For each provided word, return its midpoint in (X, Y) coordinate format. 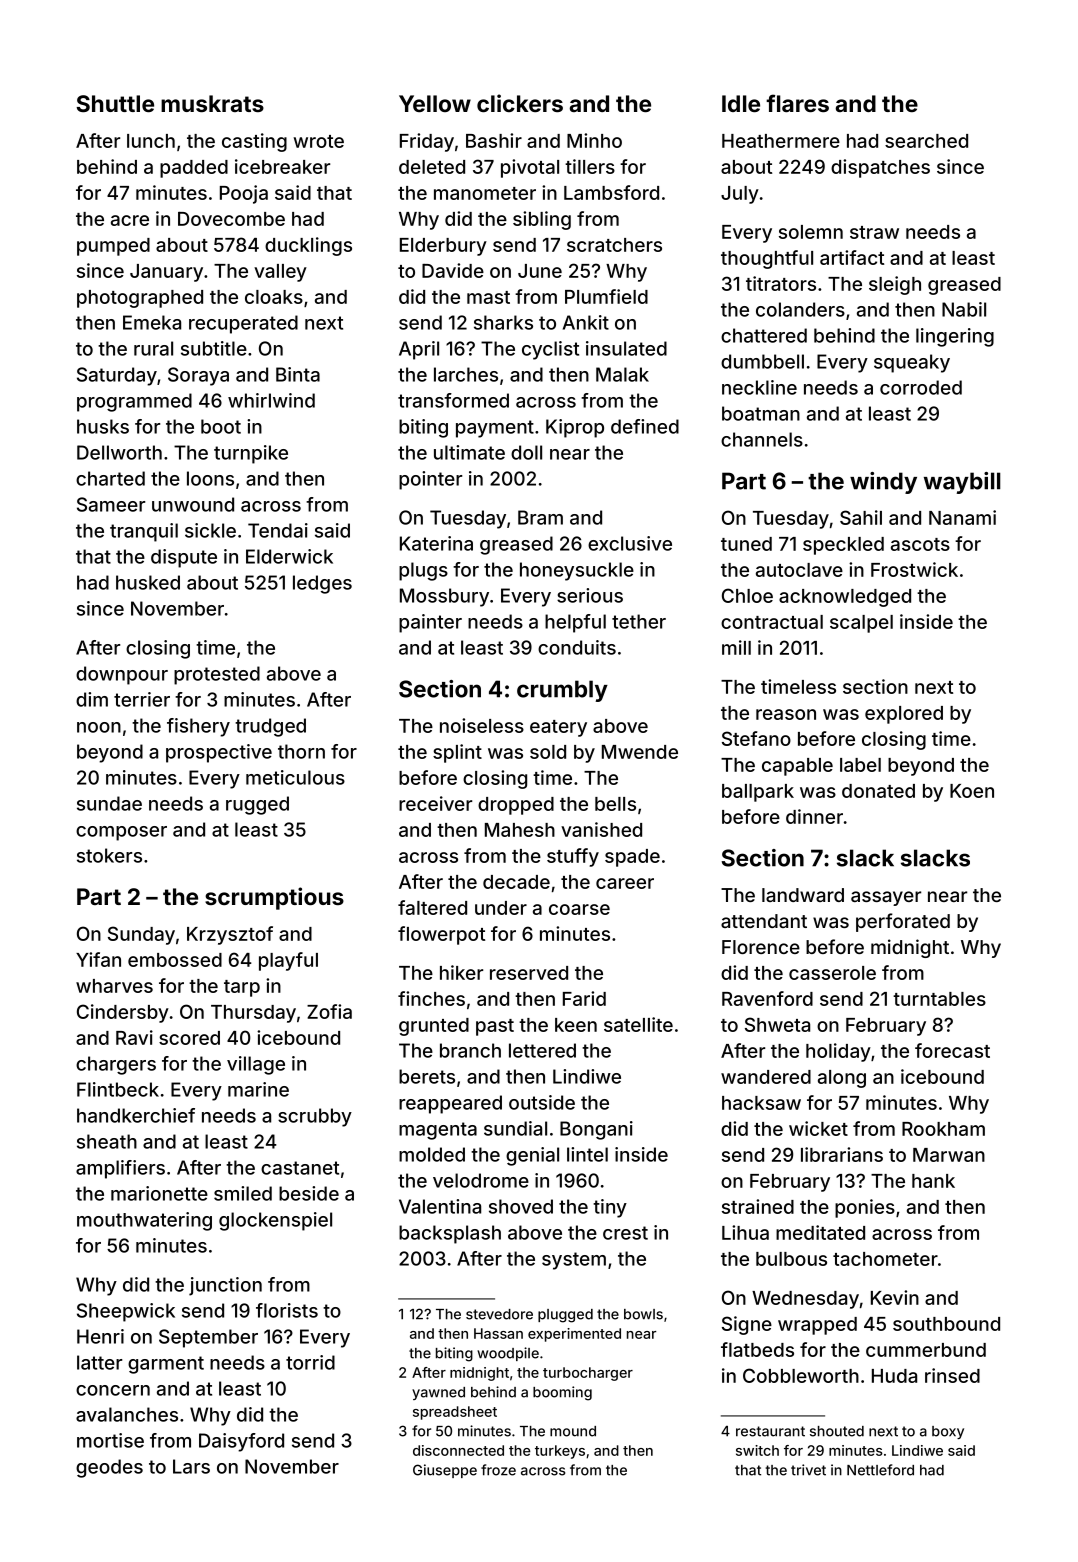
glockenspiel (275, 1221)
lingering (955, 337)
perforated (903, 922)
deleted (432, 167)
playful (288, 961)
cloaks (274, 297)
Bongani (596, 1130)
